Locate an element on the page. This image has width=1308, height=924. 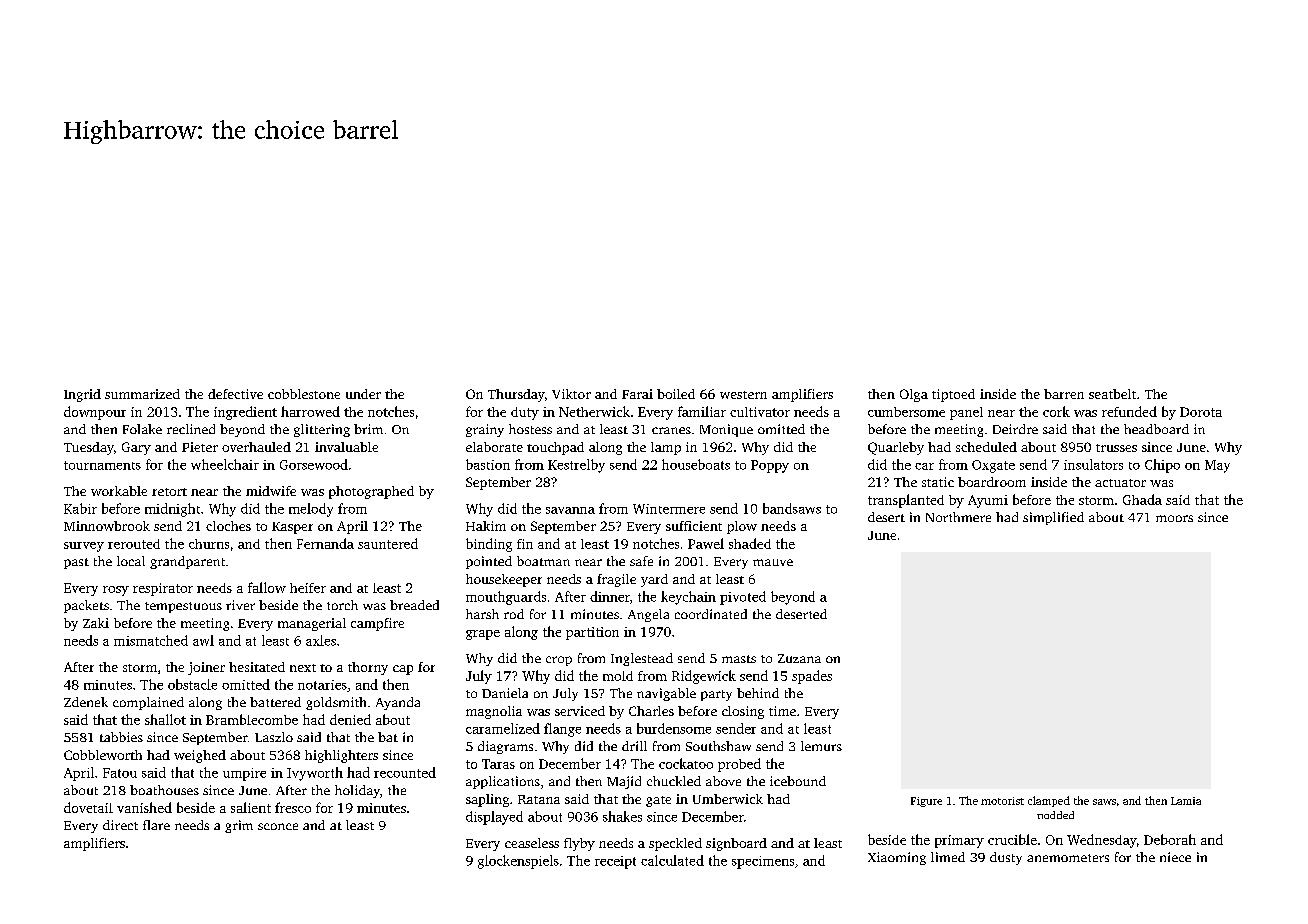
downpour is located at coordinates (95, 413).
